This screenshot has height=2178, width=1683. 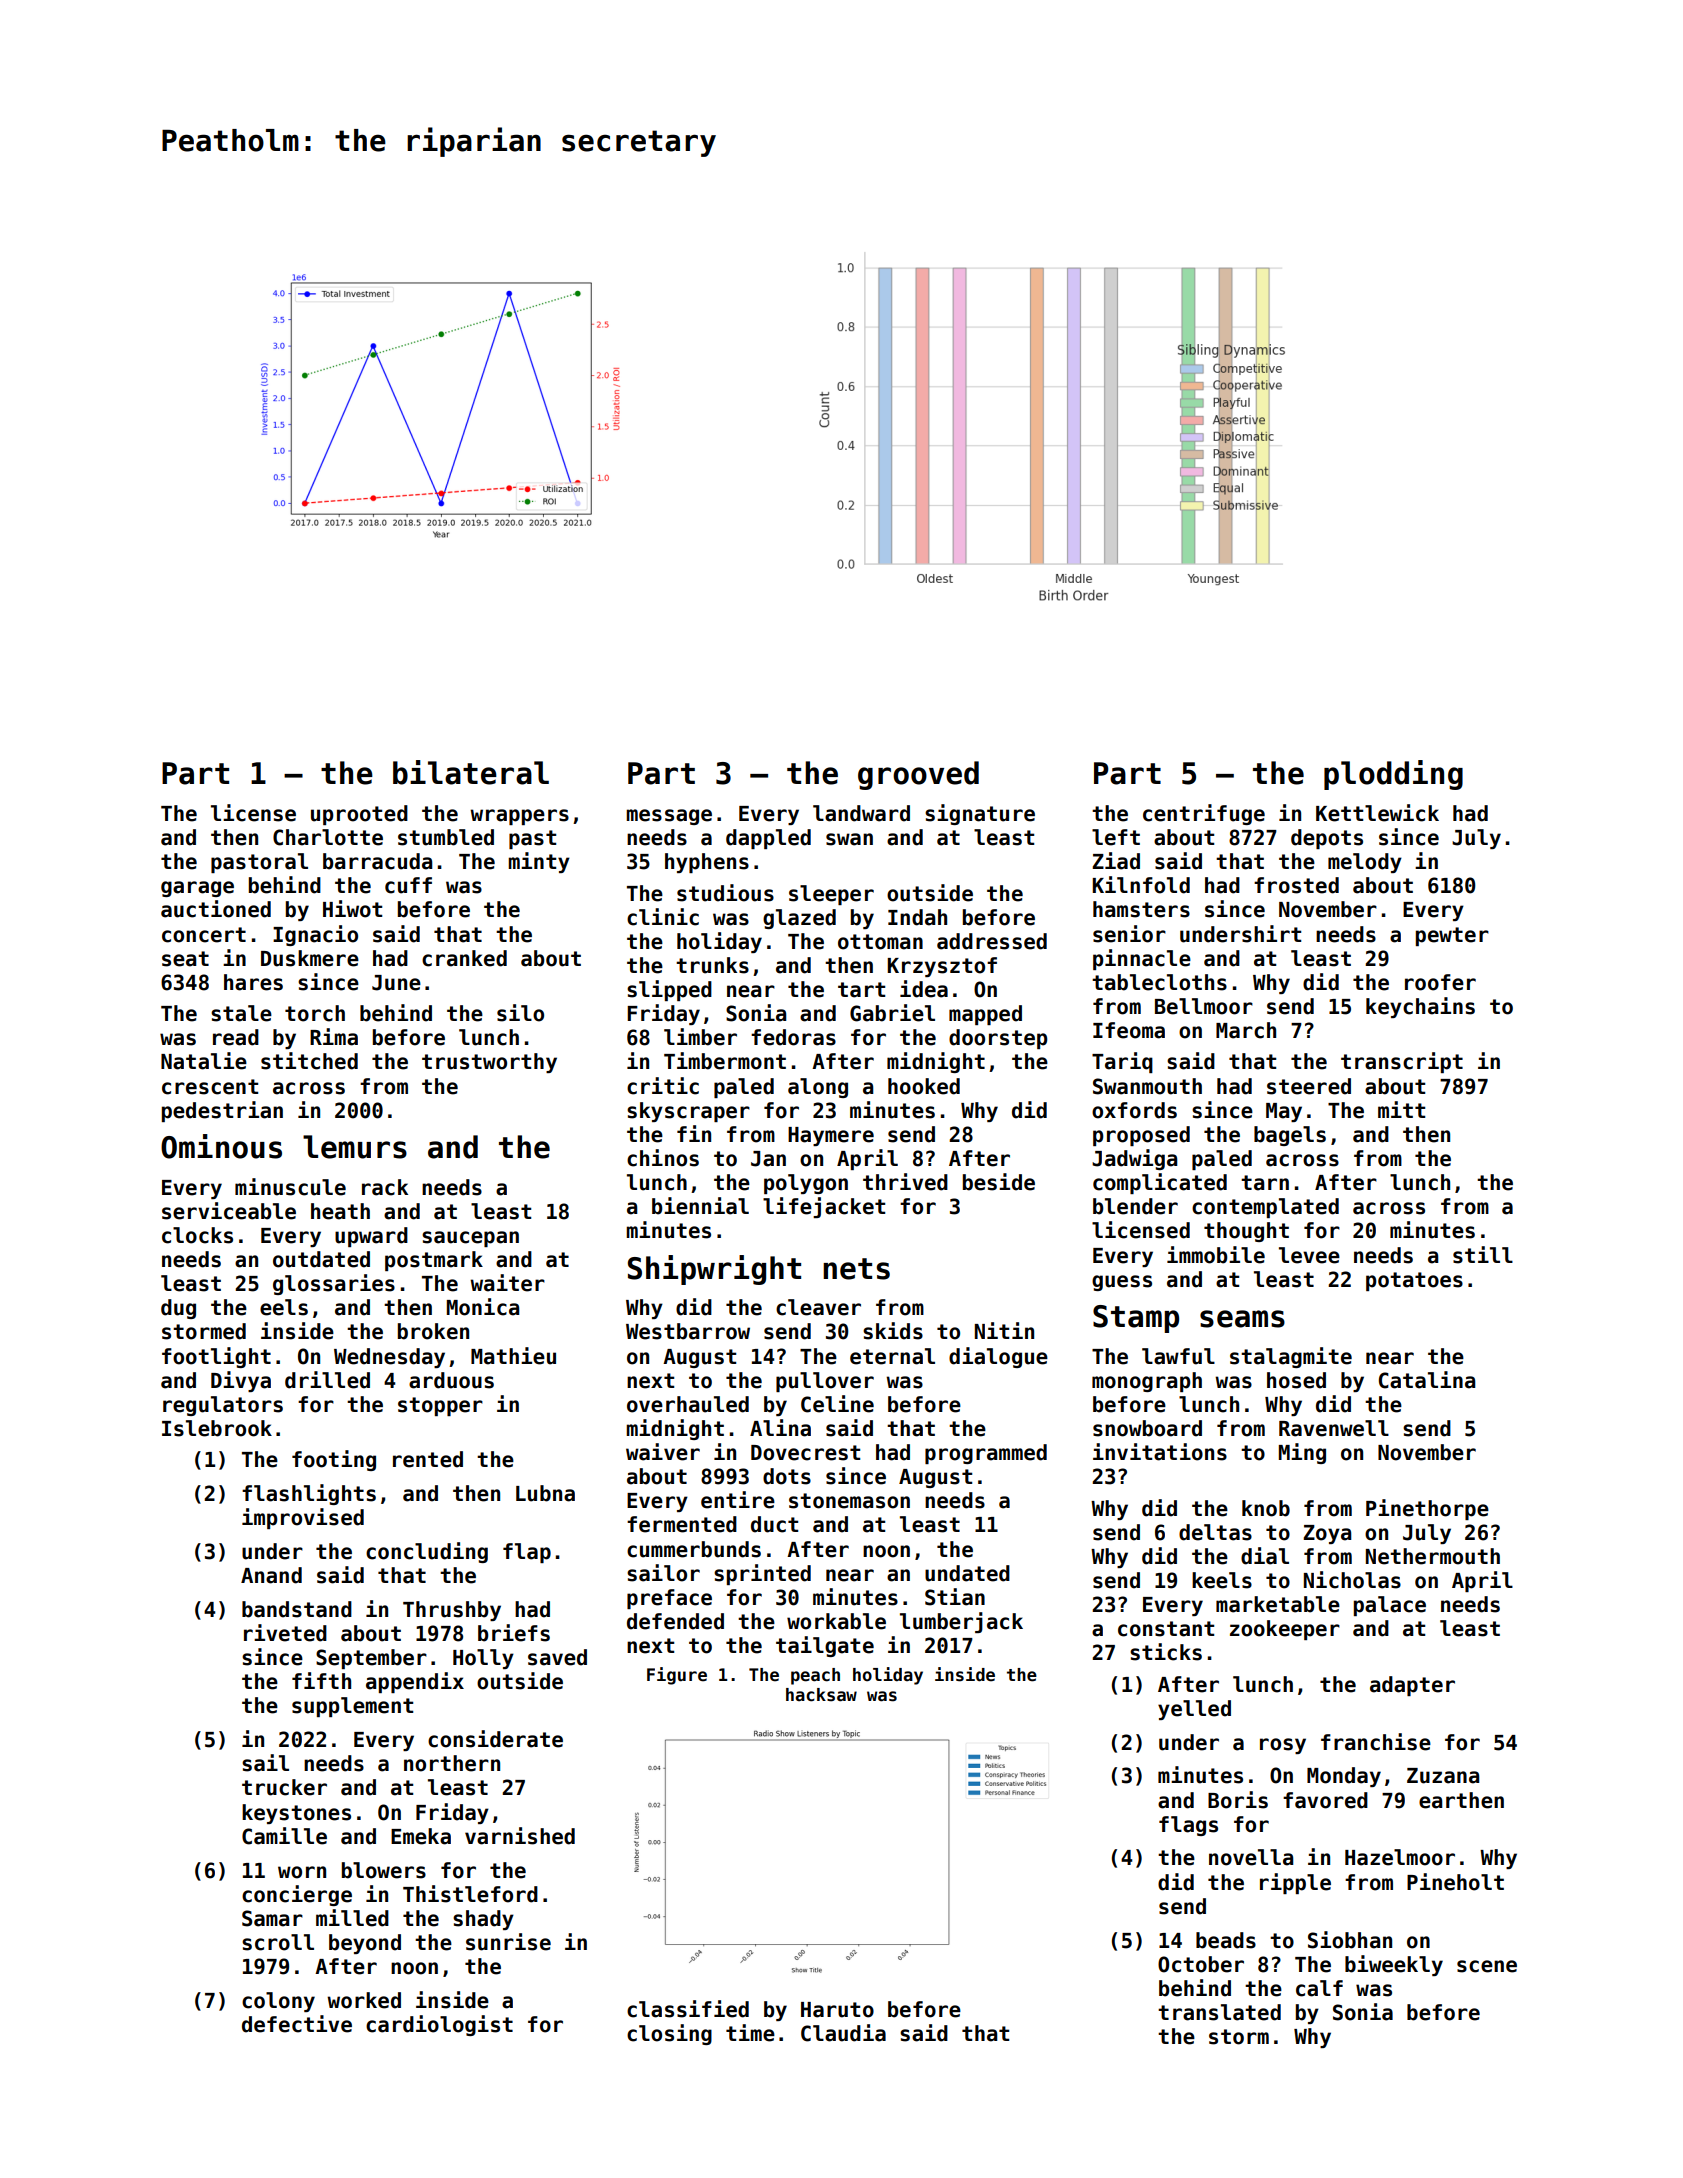 I want to click on plodding, so click(x=1393, y=775).
